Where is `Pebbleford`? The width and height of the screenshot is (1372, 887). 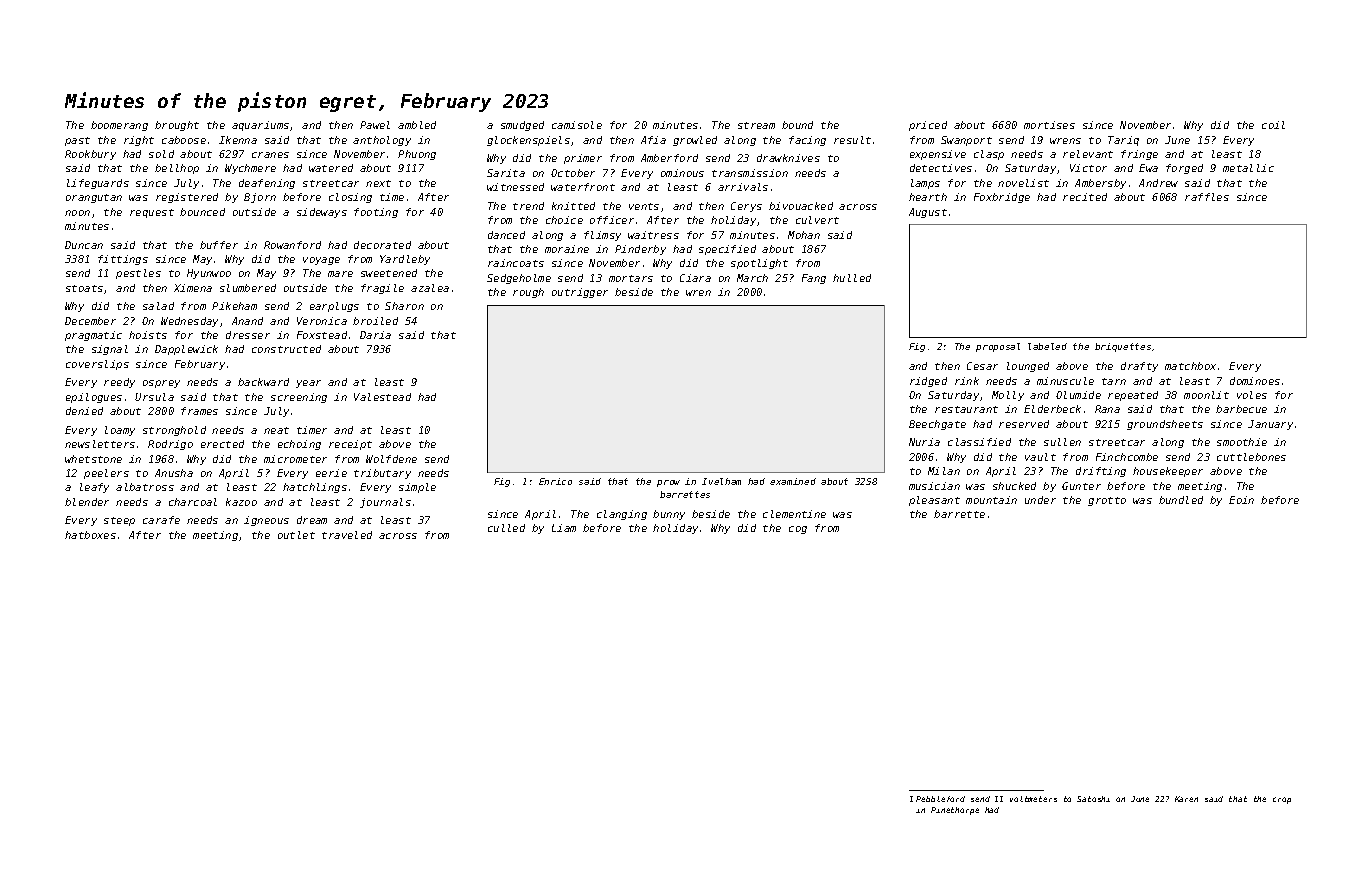
Pebbleford is located at coordinates (940, 799).
